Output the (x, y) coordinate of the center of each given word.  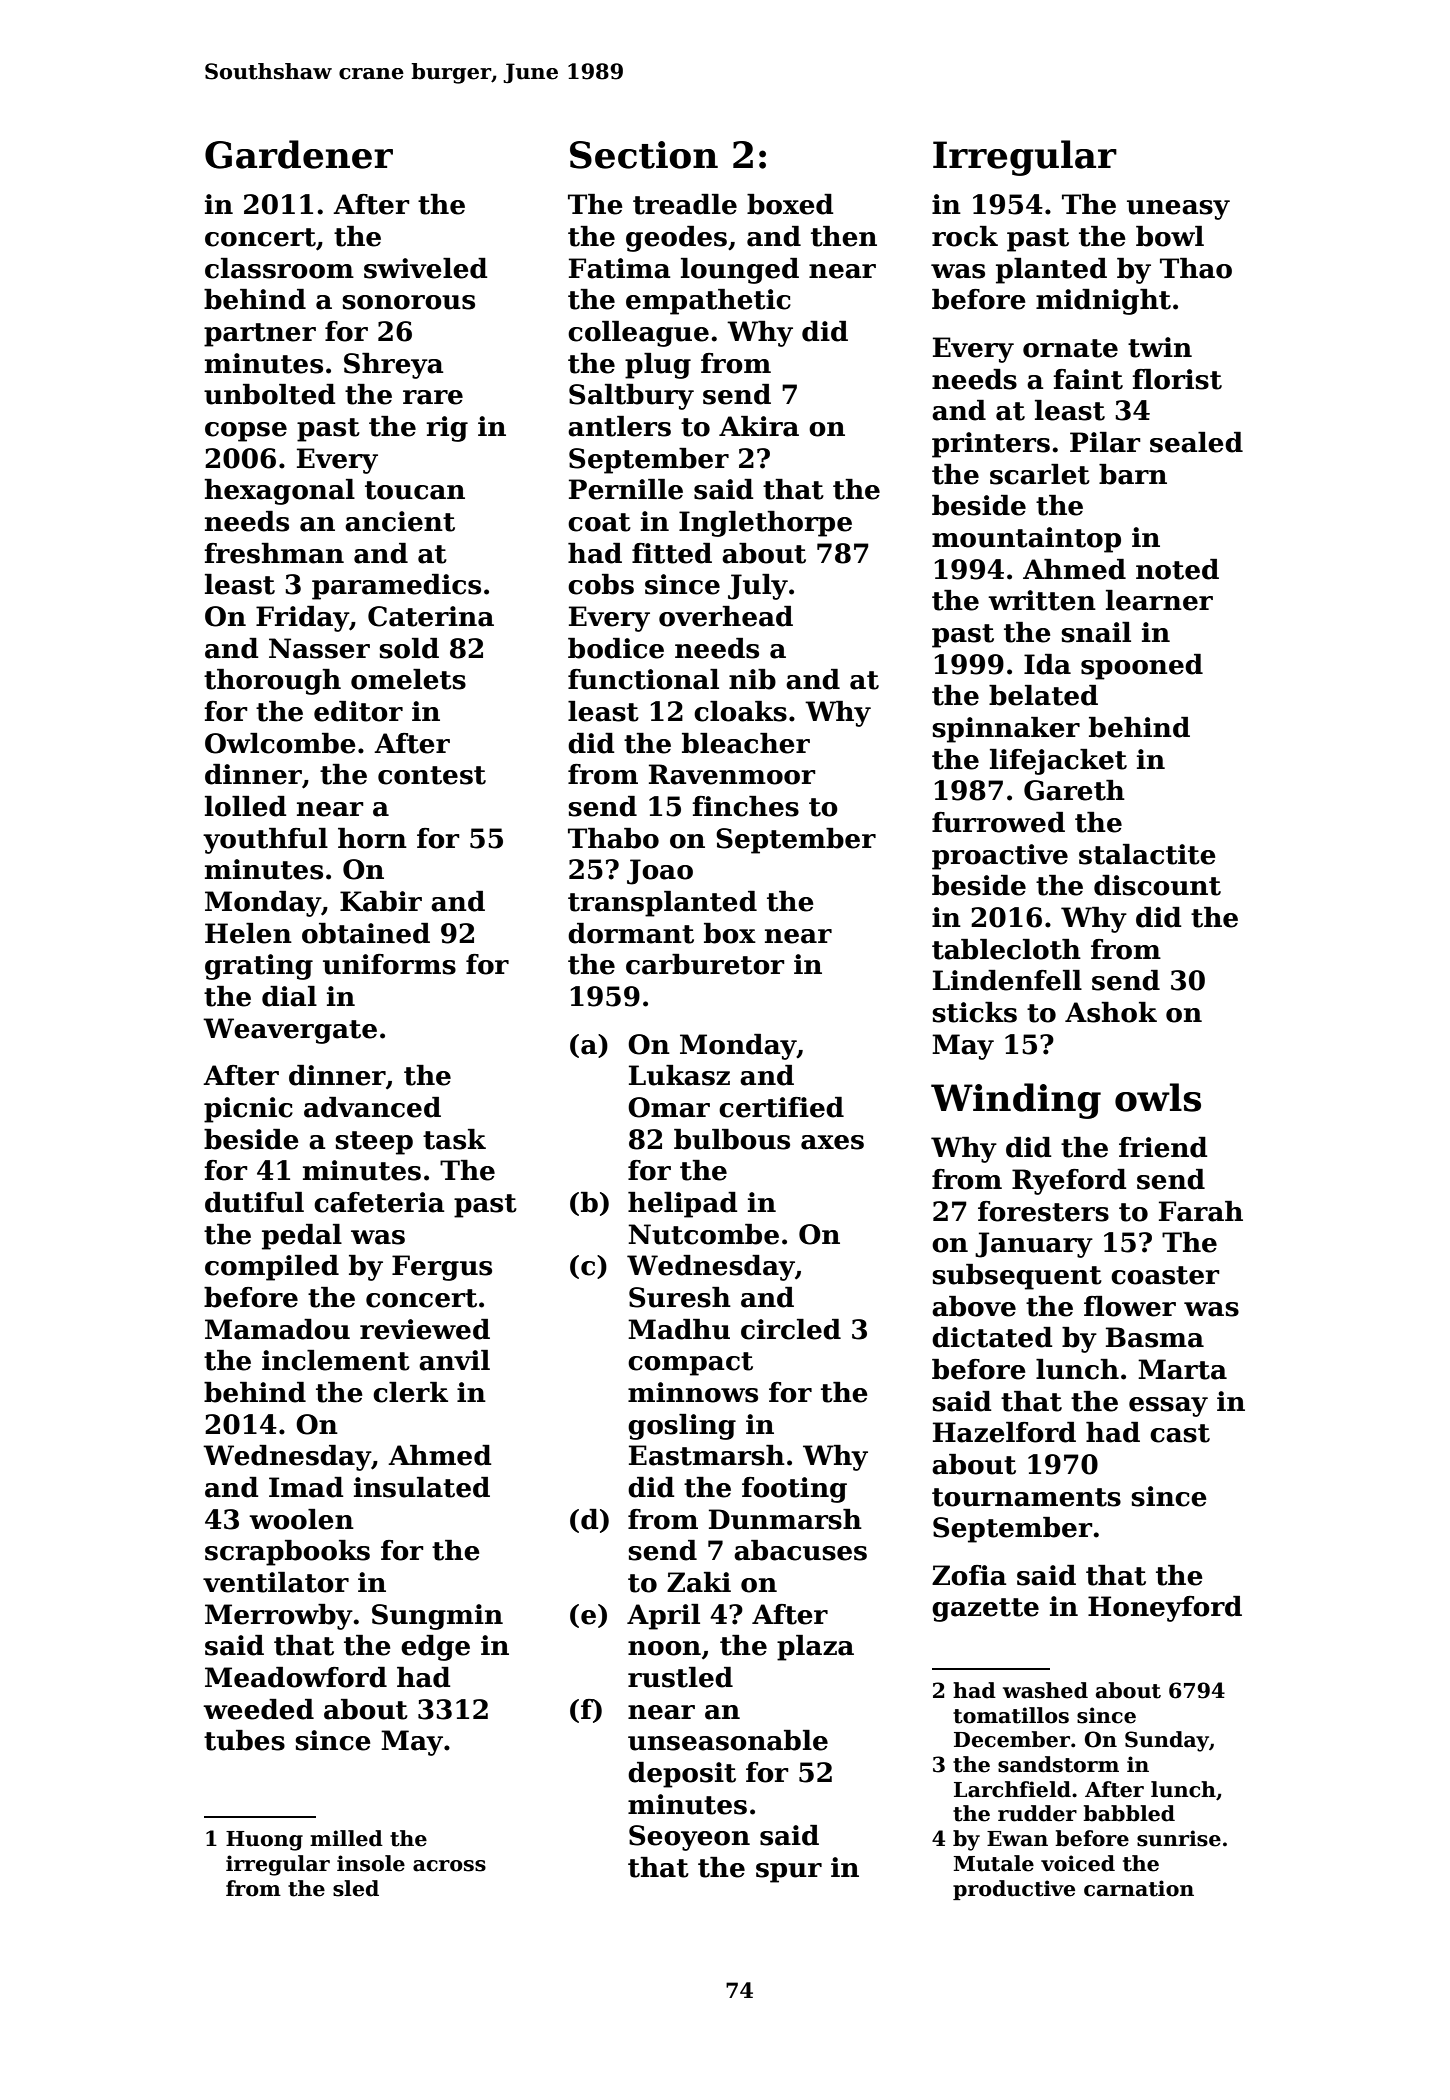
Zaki (699, 1582)
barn (1133, 474)
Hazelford (1004, 1432)
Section (644, 155)
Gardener (299, 154)
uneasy (1178, 210)
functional (643, 679)
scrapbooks (287, 1553)
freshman (274, 553)
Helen (248, 933)
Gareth (1074, 790)
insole (371, 1863)
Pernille (626, 489)
